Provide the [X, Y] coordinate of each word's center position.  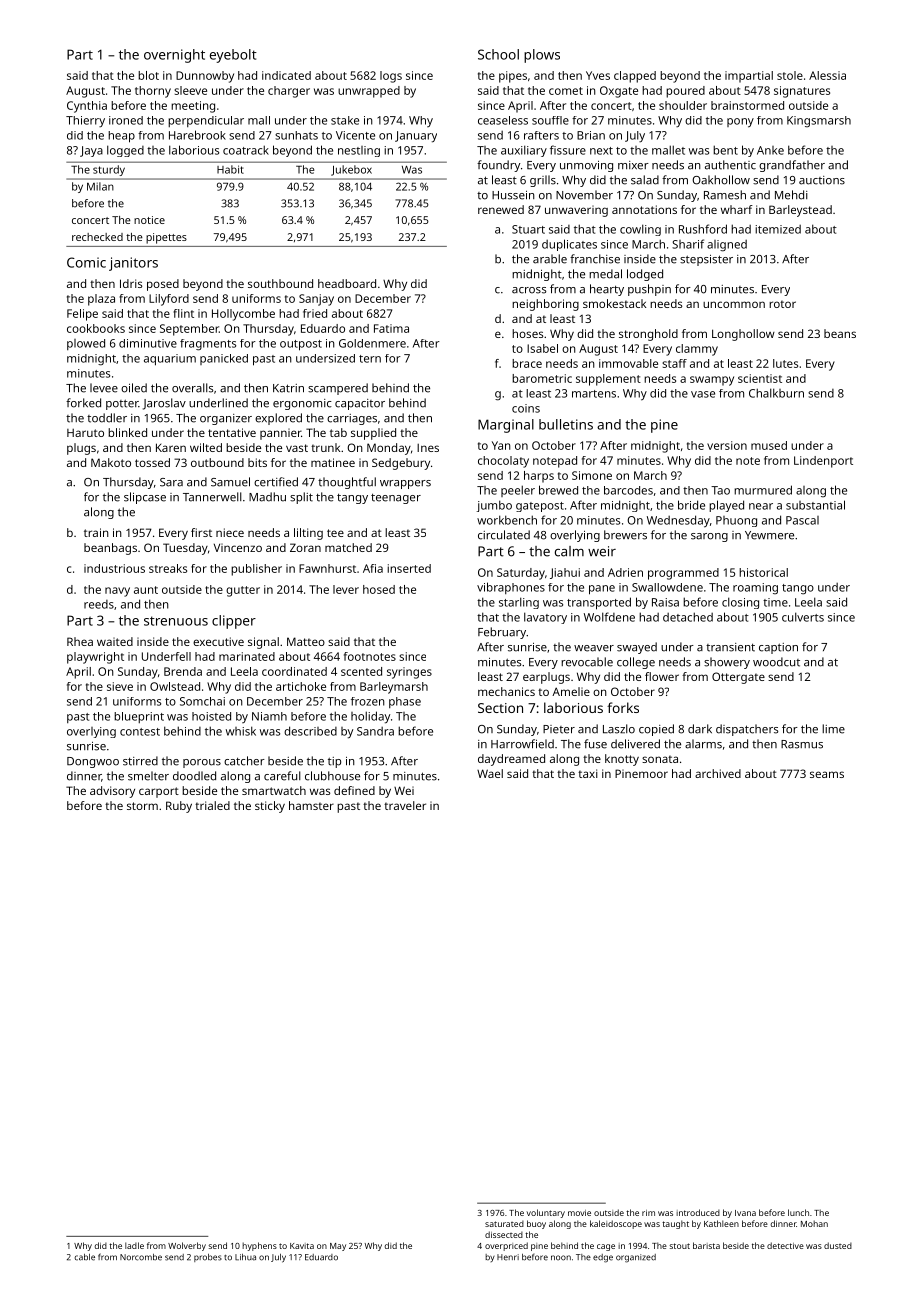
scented [361, 671]
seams [827, 774]
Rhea [80, 641]
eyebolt [233, 56]
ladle [134, 1245]
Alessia [827, 75]
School [498, 54]
